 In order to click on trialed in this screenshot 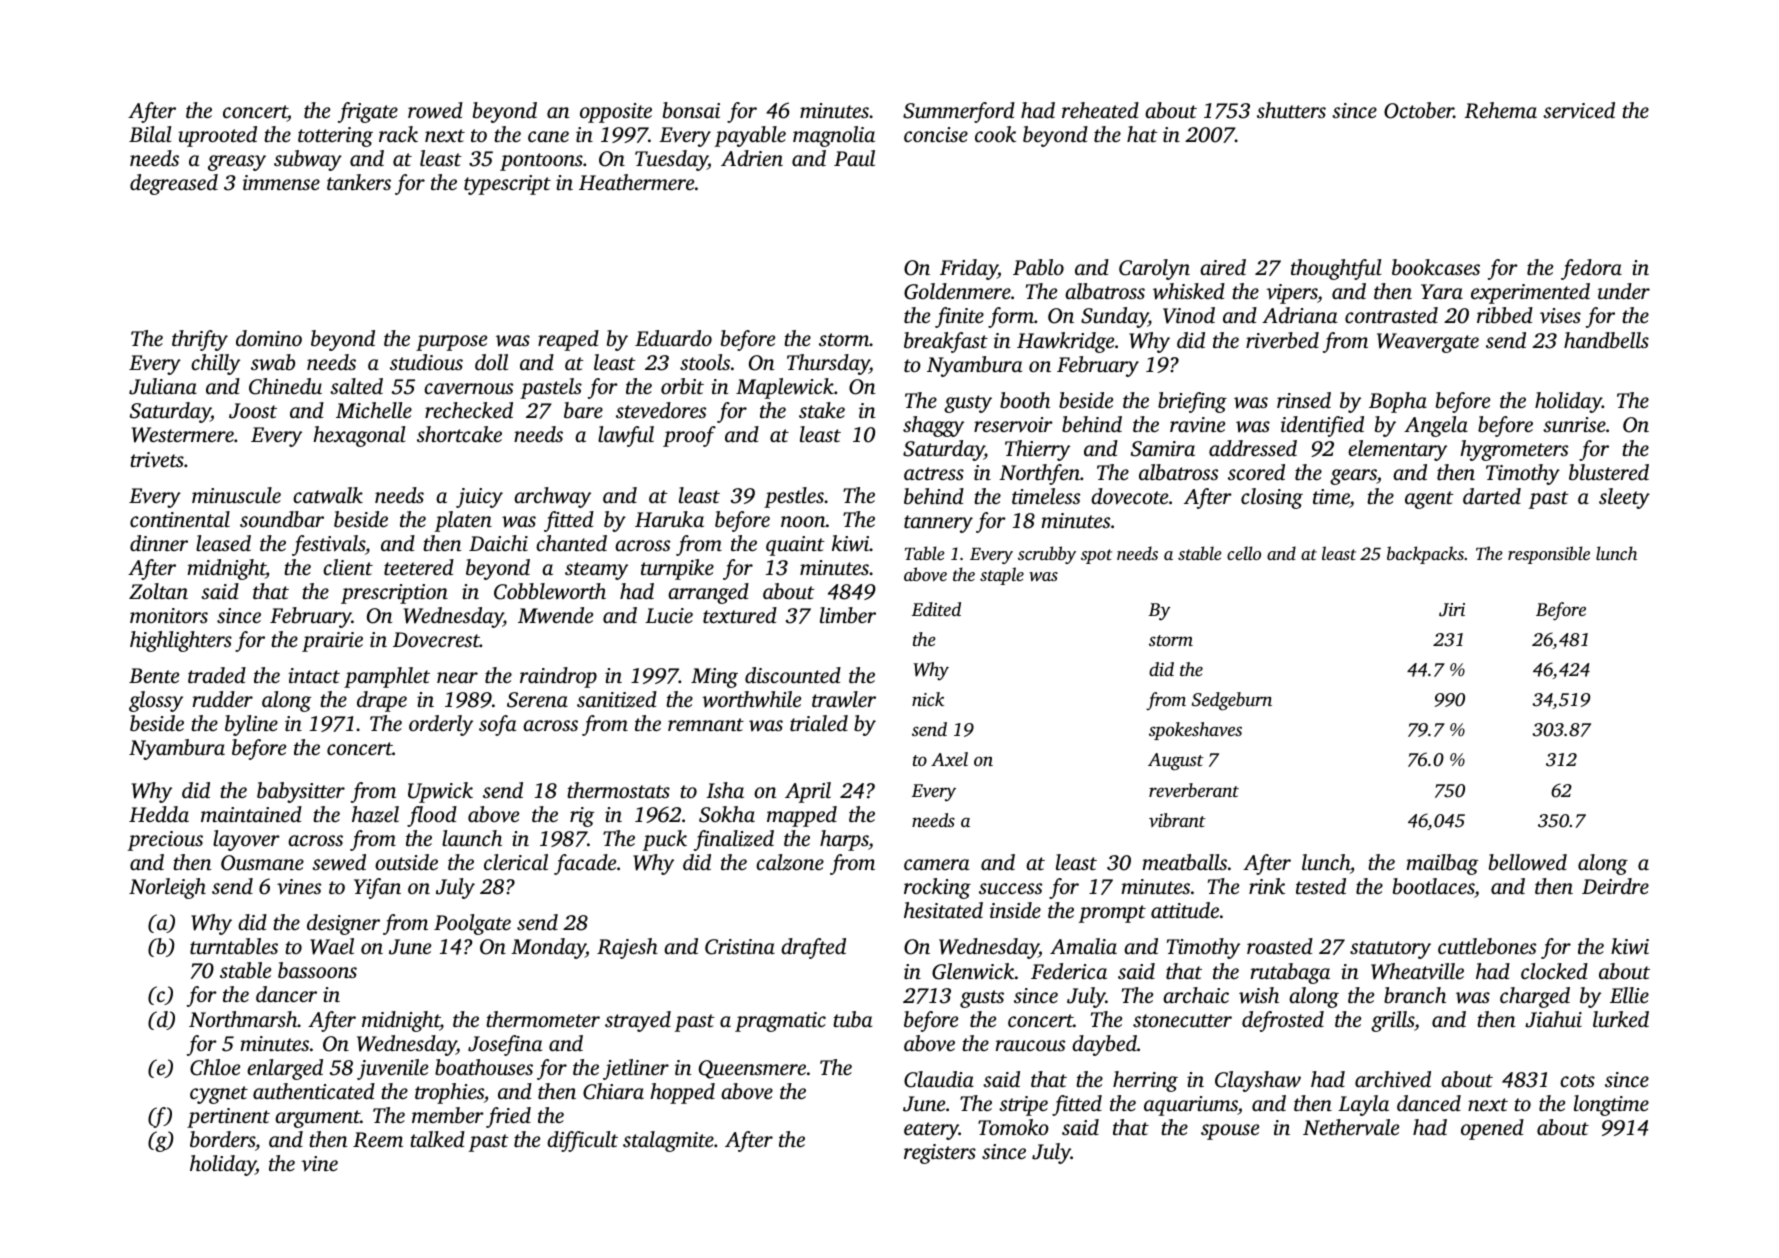, I will do `click(819, 723)`.
